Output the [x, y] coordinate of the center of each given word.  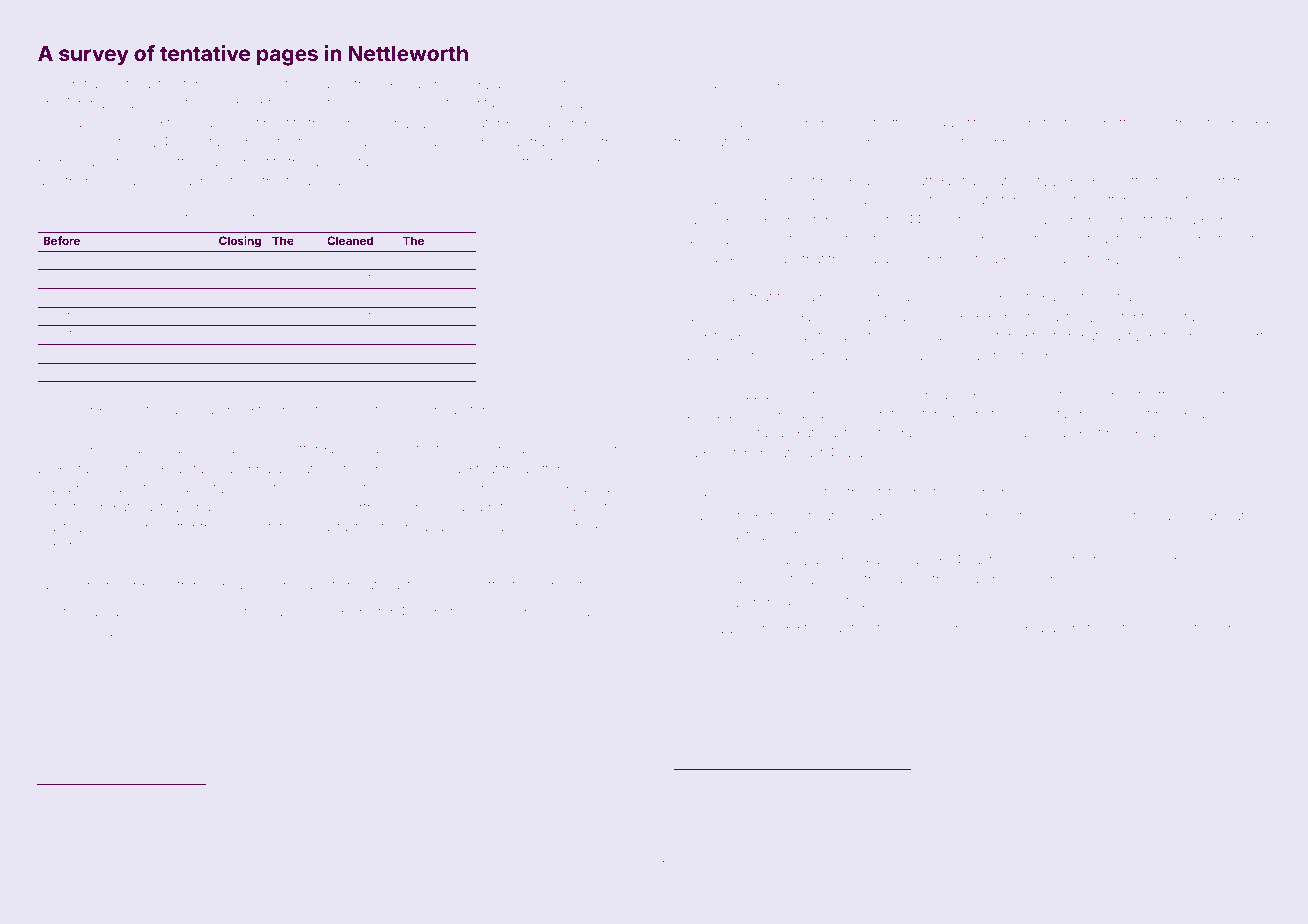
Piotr [1116, 628]
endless [234, 797]
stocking [268, 220]
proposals [528, 85]
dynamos [927, 144]
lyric [361, 613]
